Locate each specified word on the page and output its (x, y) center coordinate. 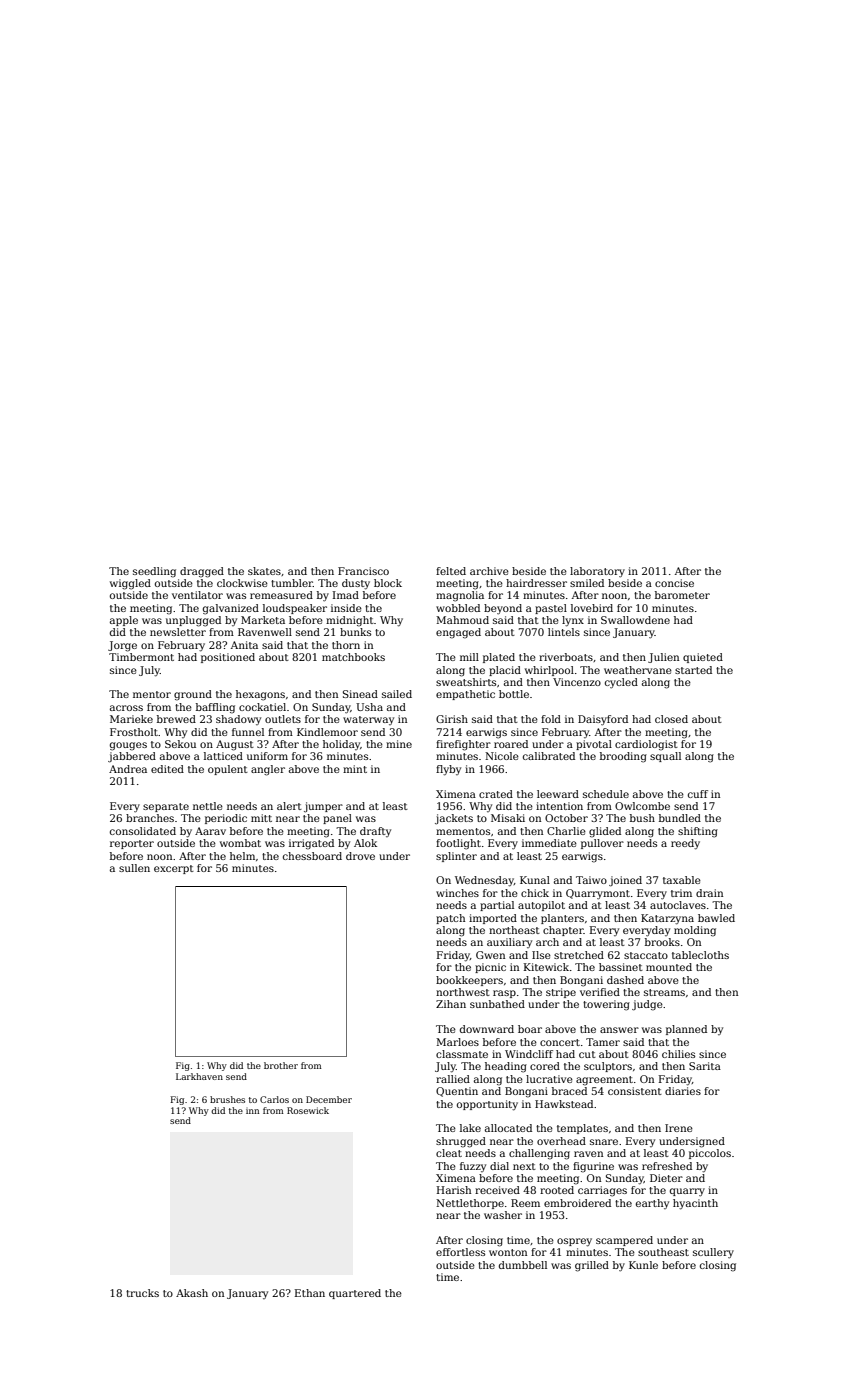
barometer (682, 595)
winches (457, 893)
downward (487, 1029)
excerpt (174, 869)
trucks (142, 1293)
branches (150, 818)
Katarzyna (667, 919)
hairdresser (536, 583)
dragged (202, 572)
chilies (678, 1054)
